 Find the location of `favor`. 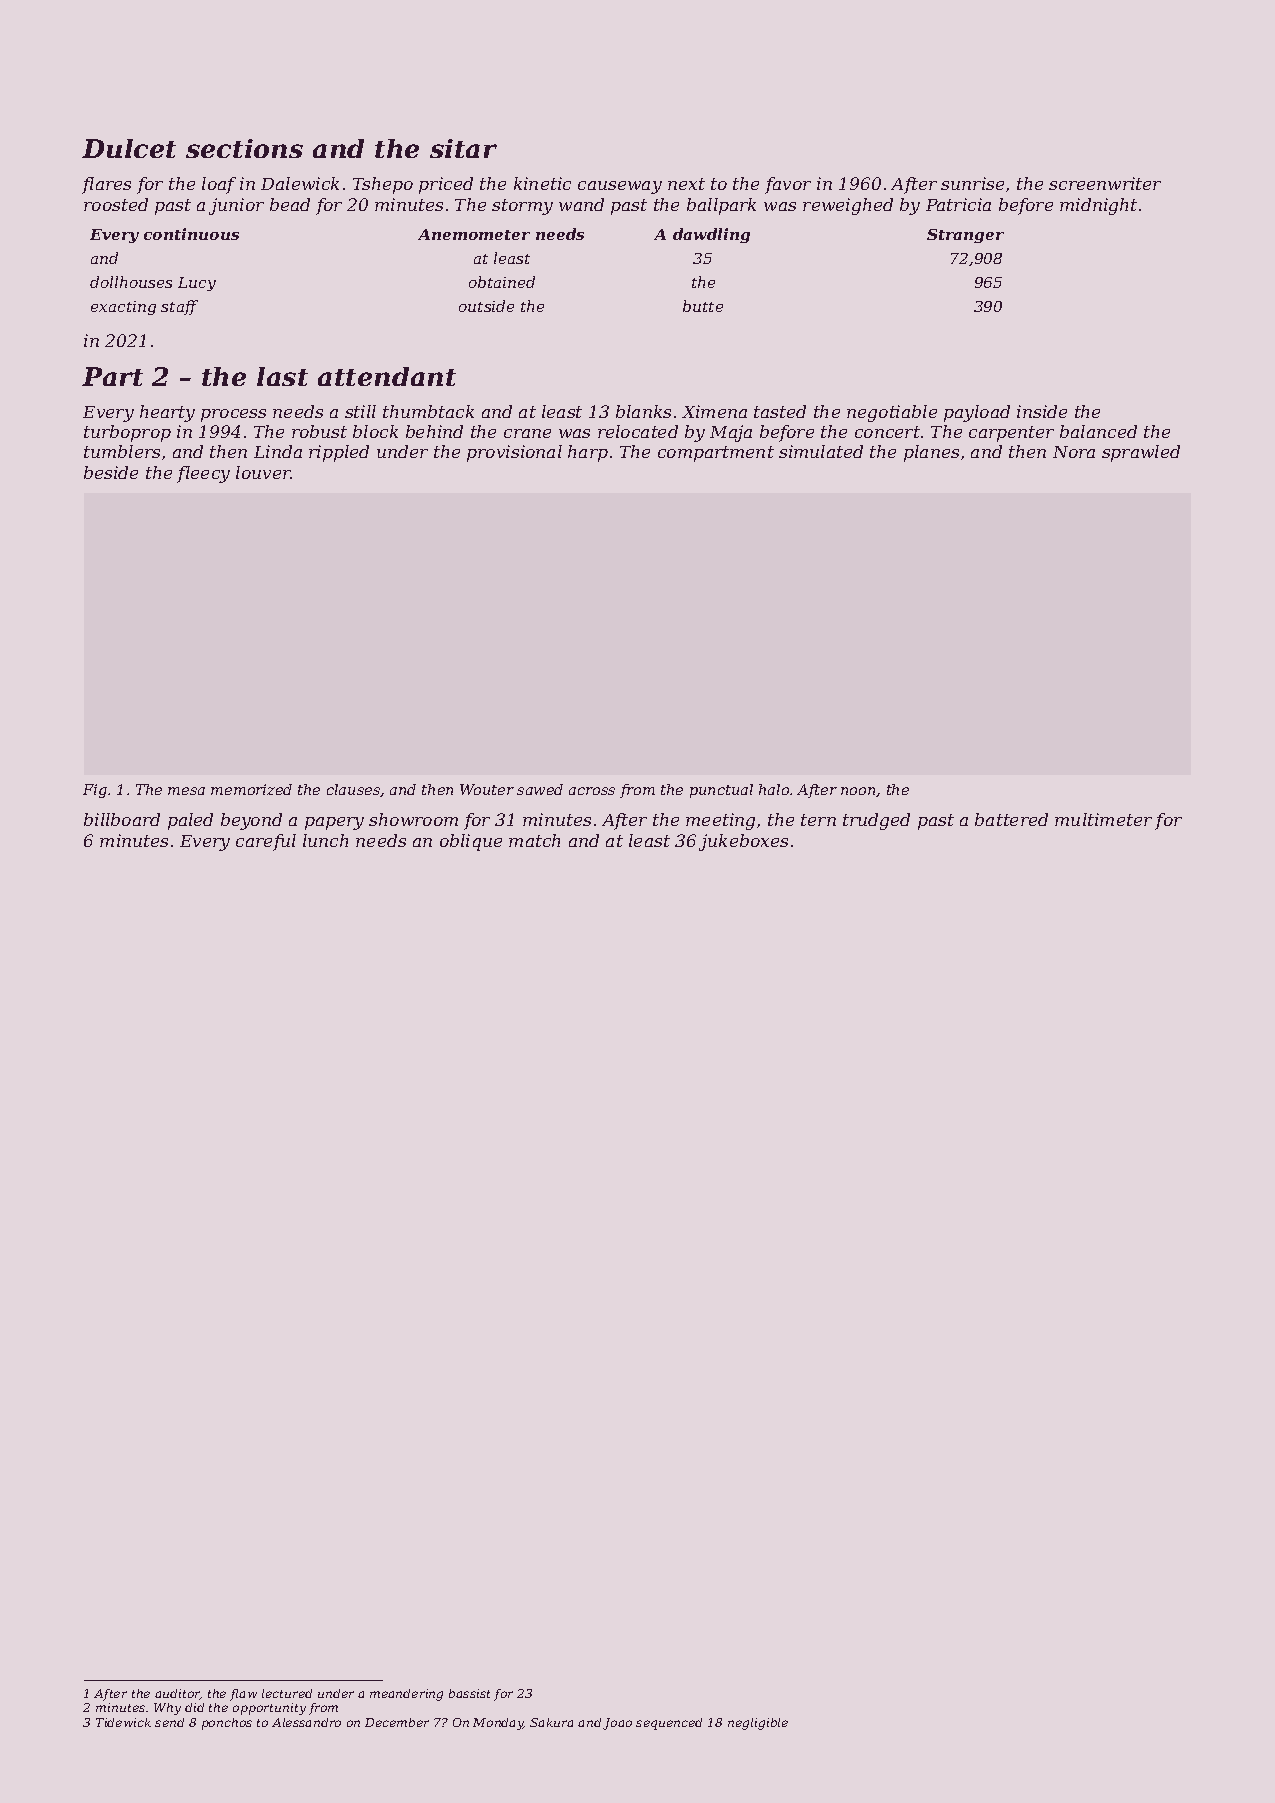

favor is located at coordinates (788, 185).
